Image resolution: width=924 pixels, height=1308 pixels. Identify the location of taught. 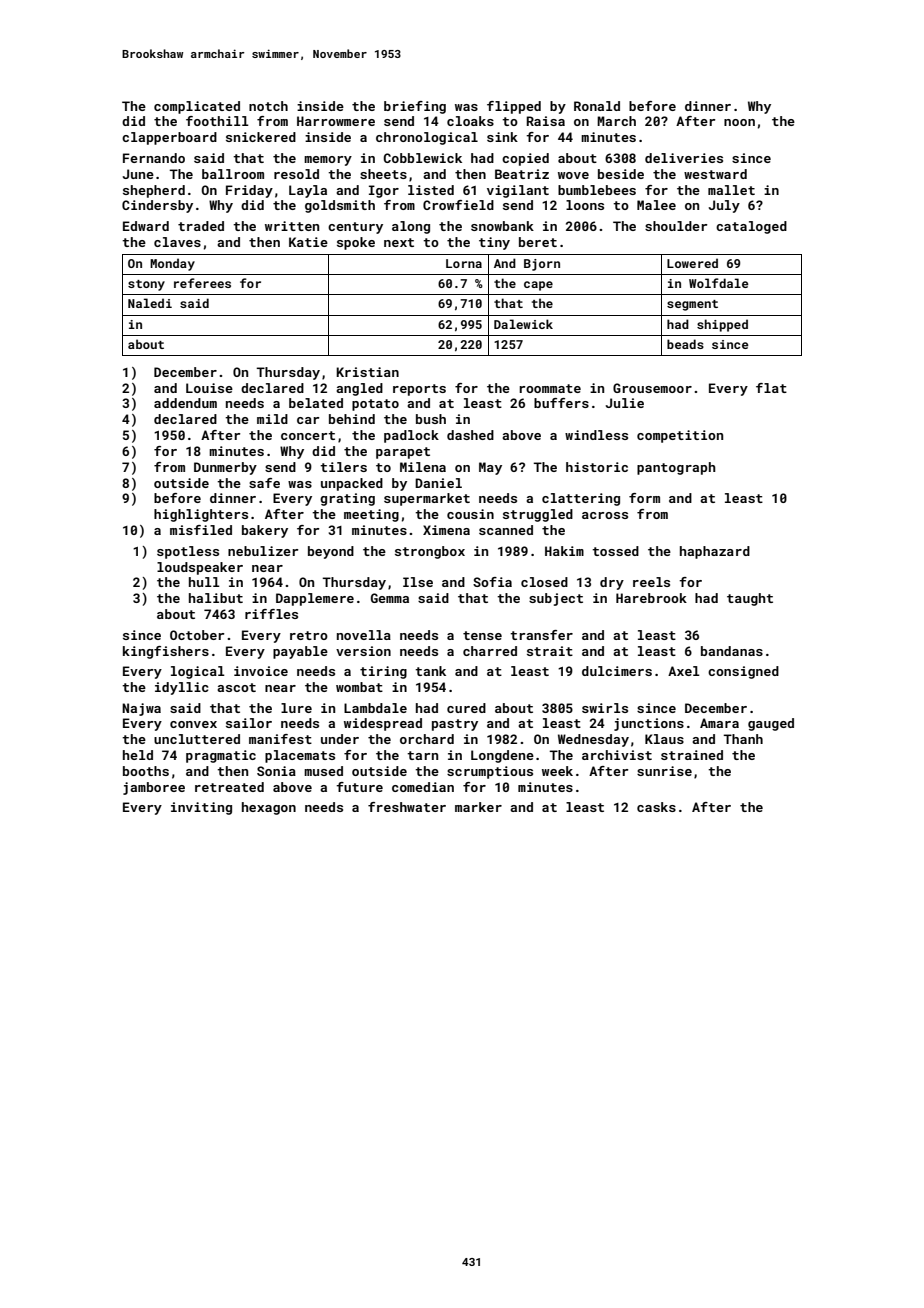
(750, 599).
